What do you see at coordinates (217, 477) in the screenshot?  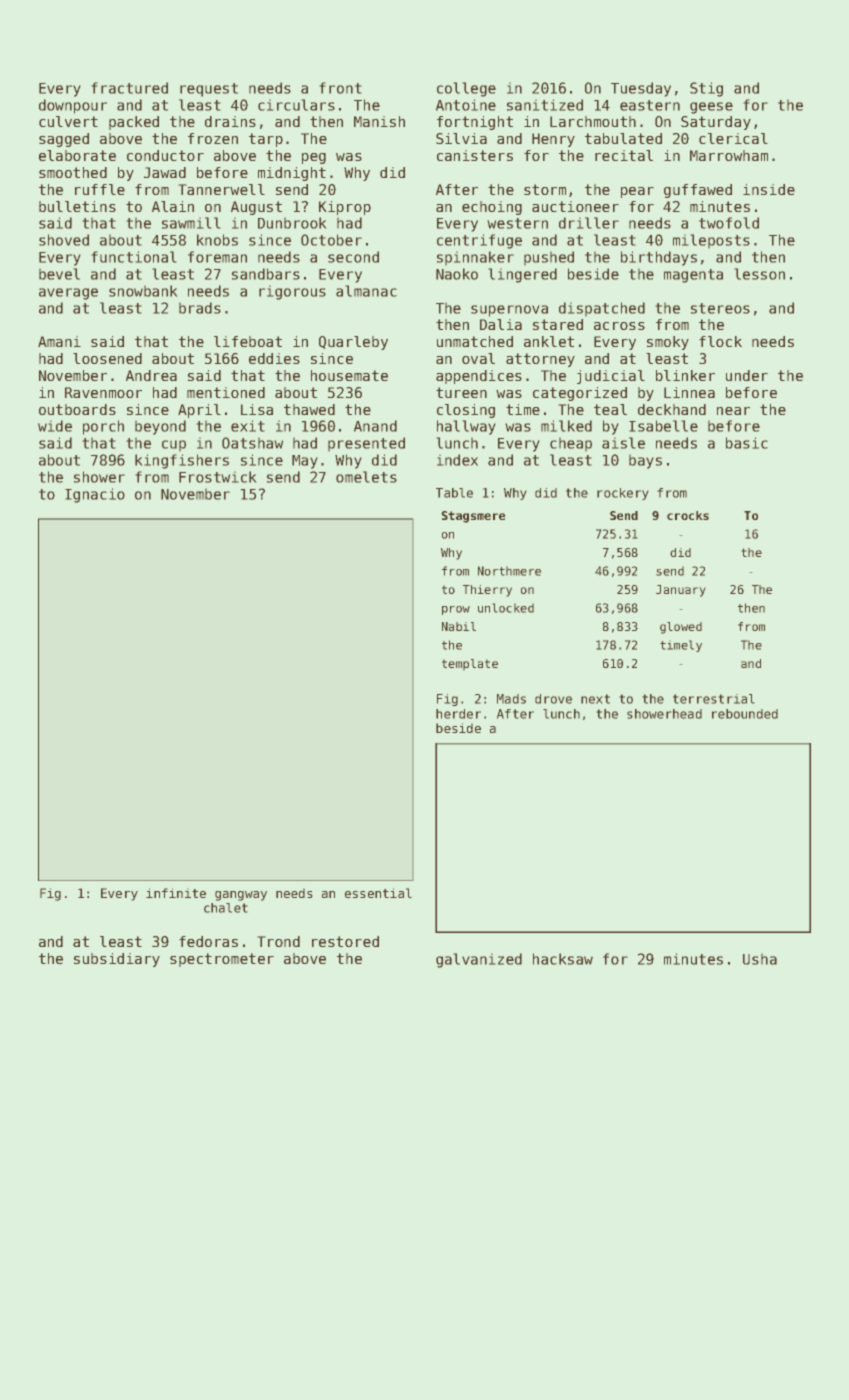 I see `Frostwick` at bounding box center [217, 477].
